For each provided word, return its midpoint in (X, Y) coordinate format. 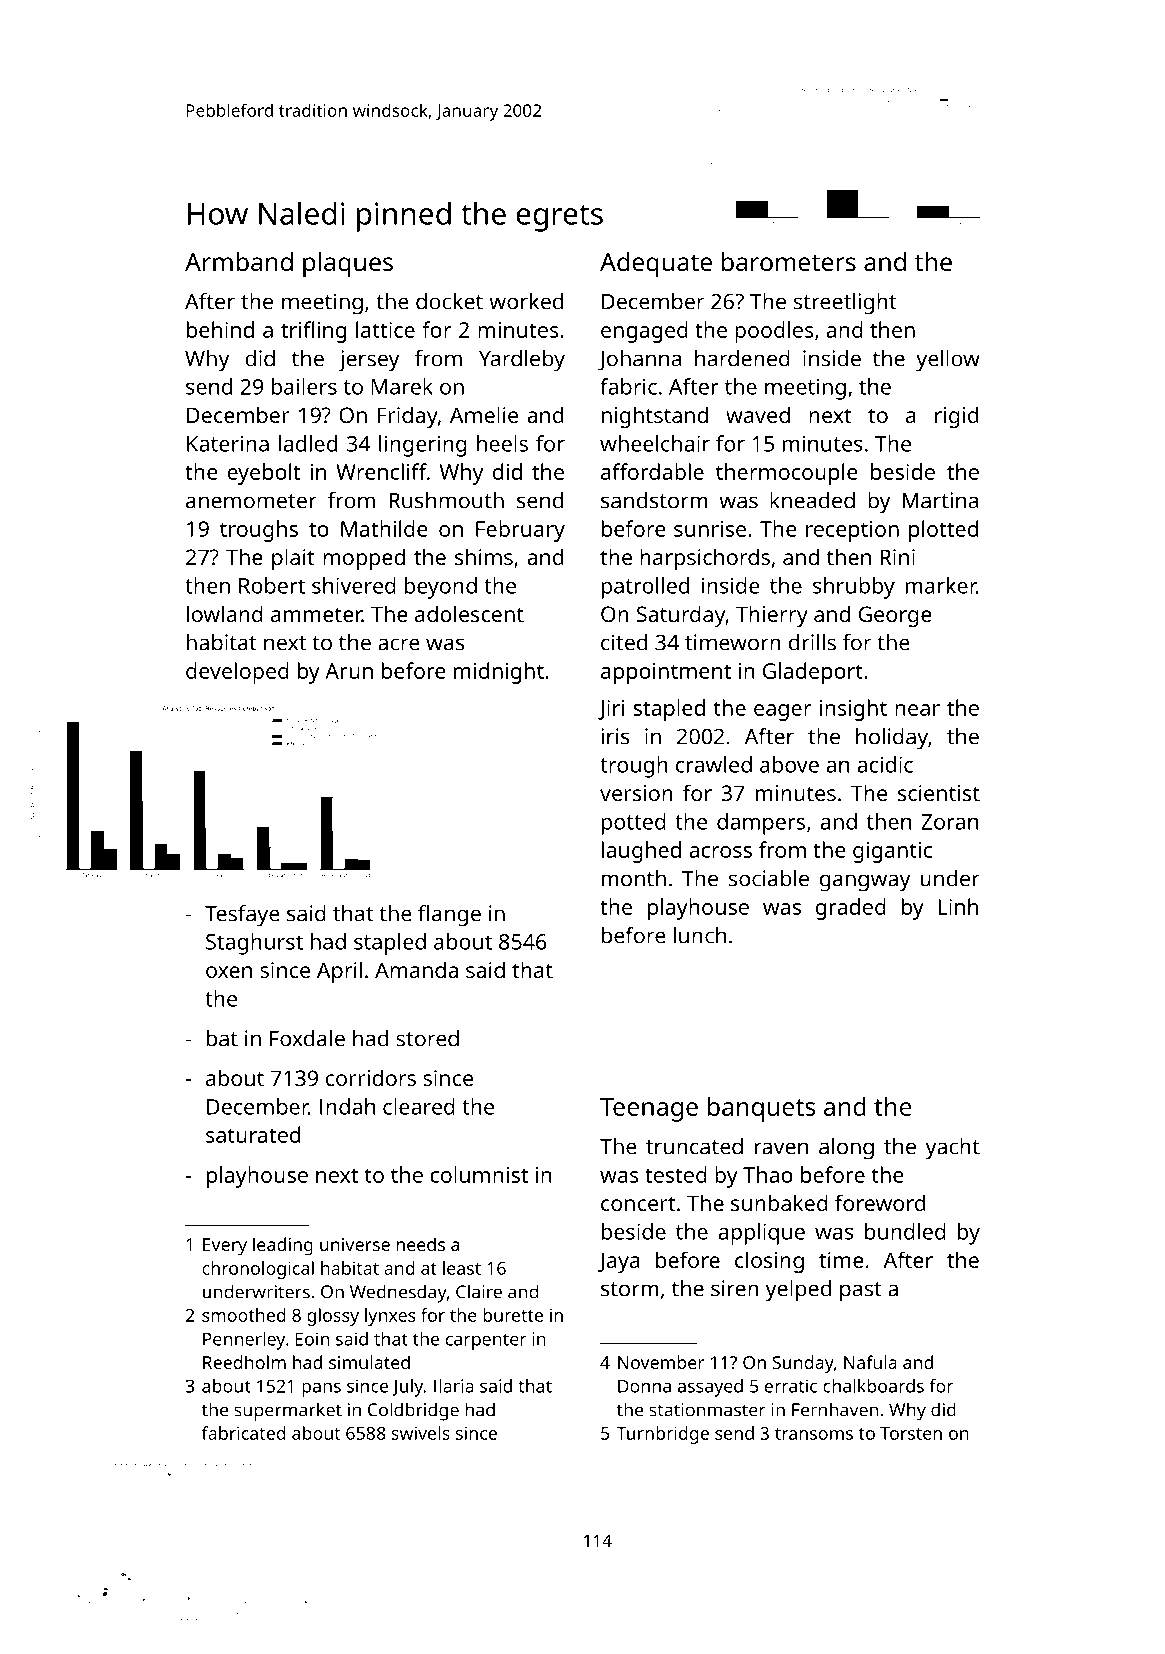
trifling (313, 332)
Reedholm (244, 1362)
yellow (948, 361)
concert (638, 1204)
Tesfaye (242, 916)
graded (851, 909)
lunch (700, 935)
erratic (791, 1386)
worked (526, 301)
